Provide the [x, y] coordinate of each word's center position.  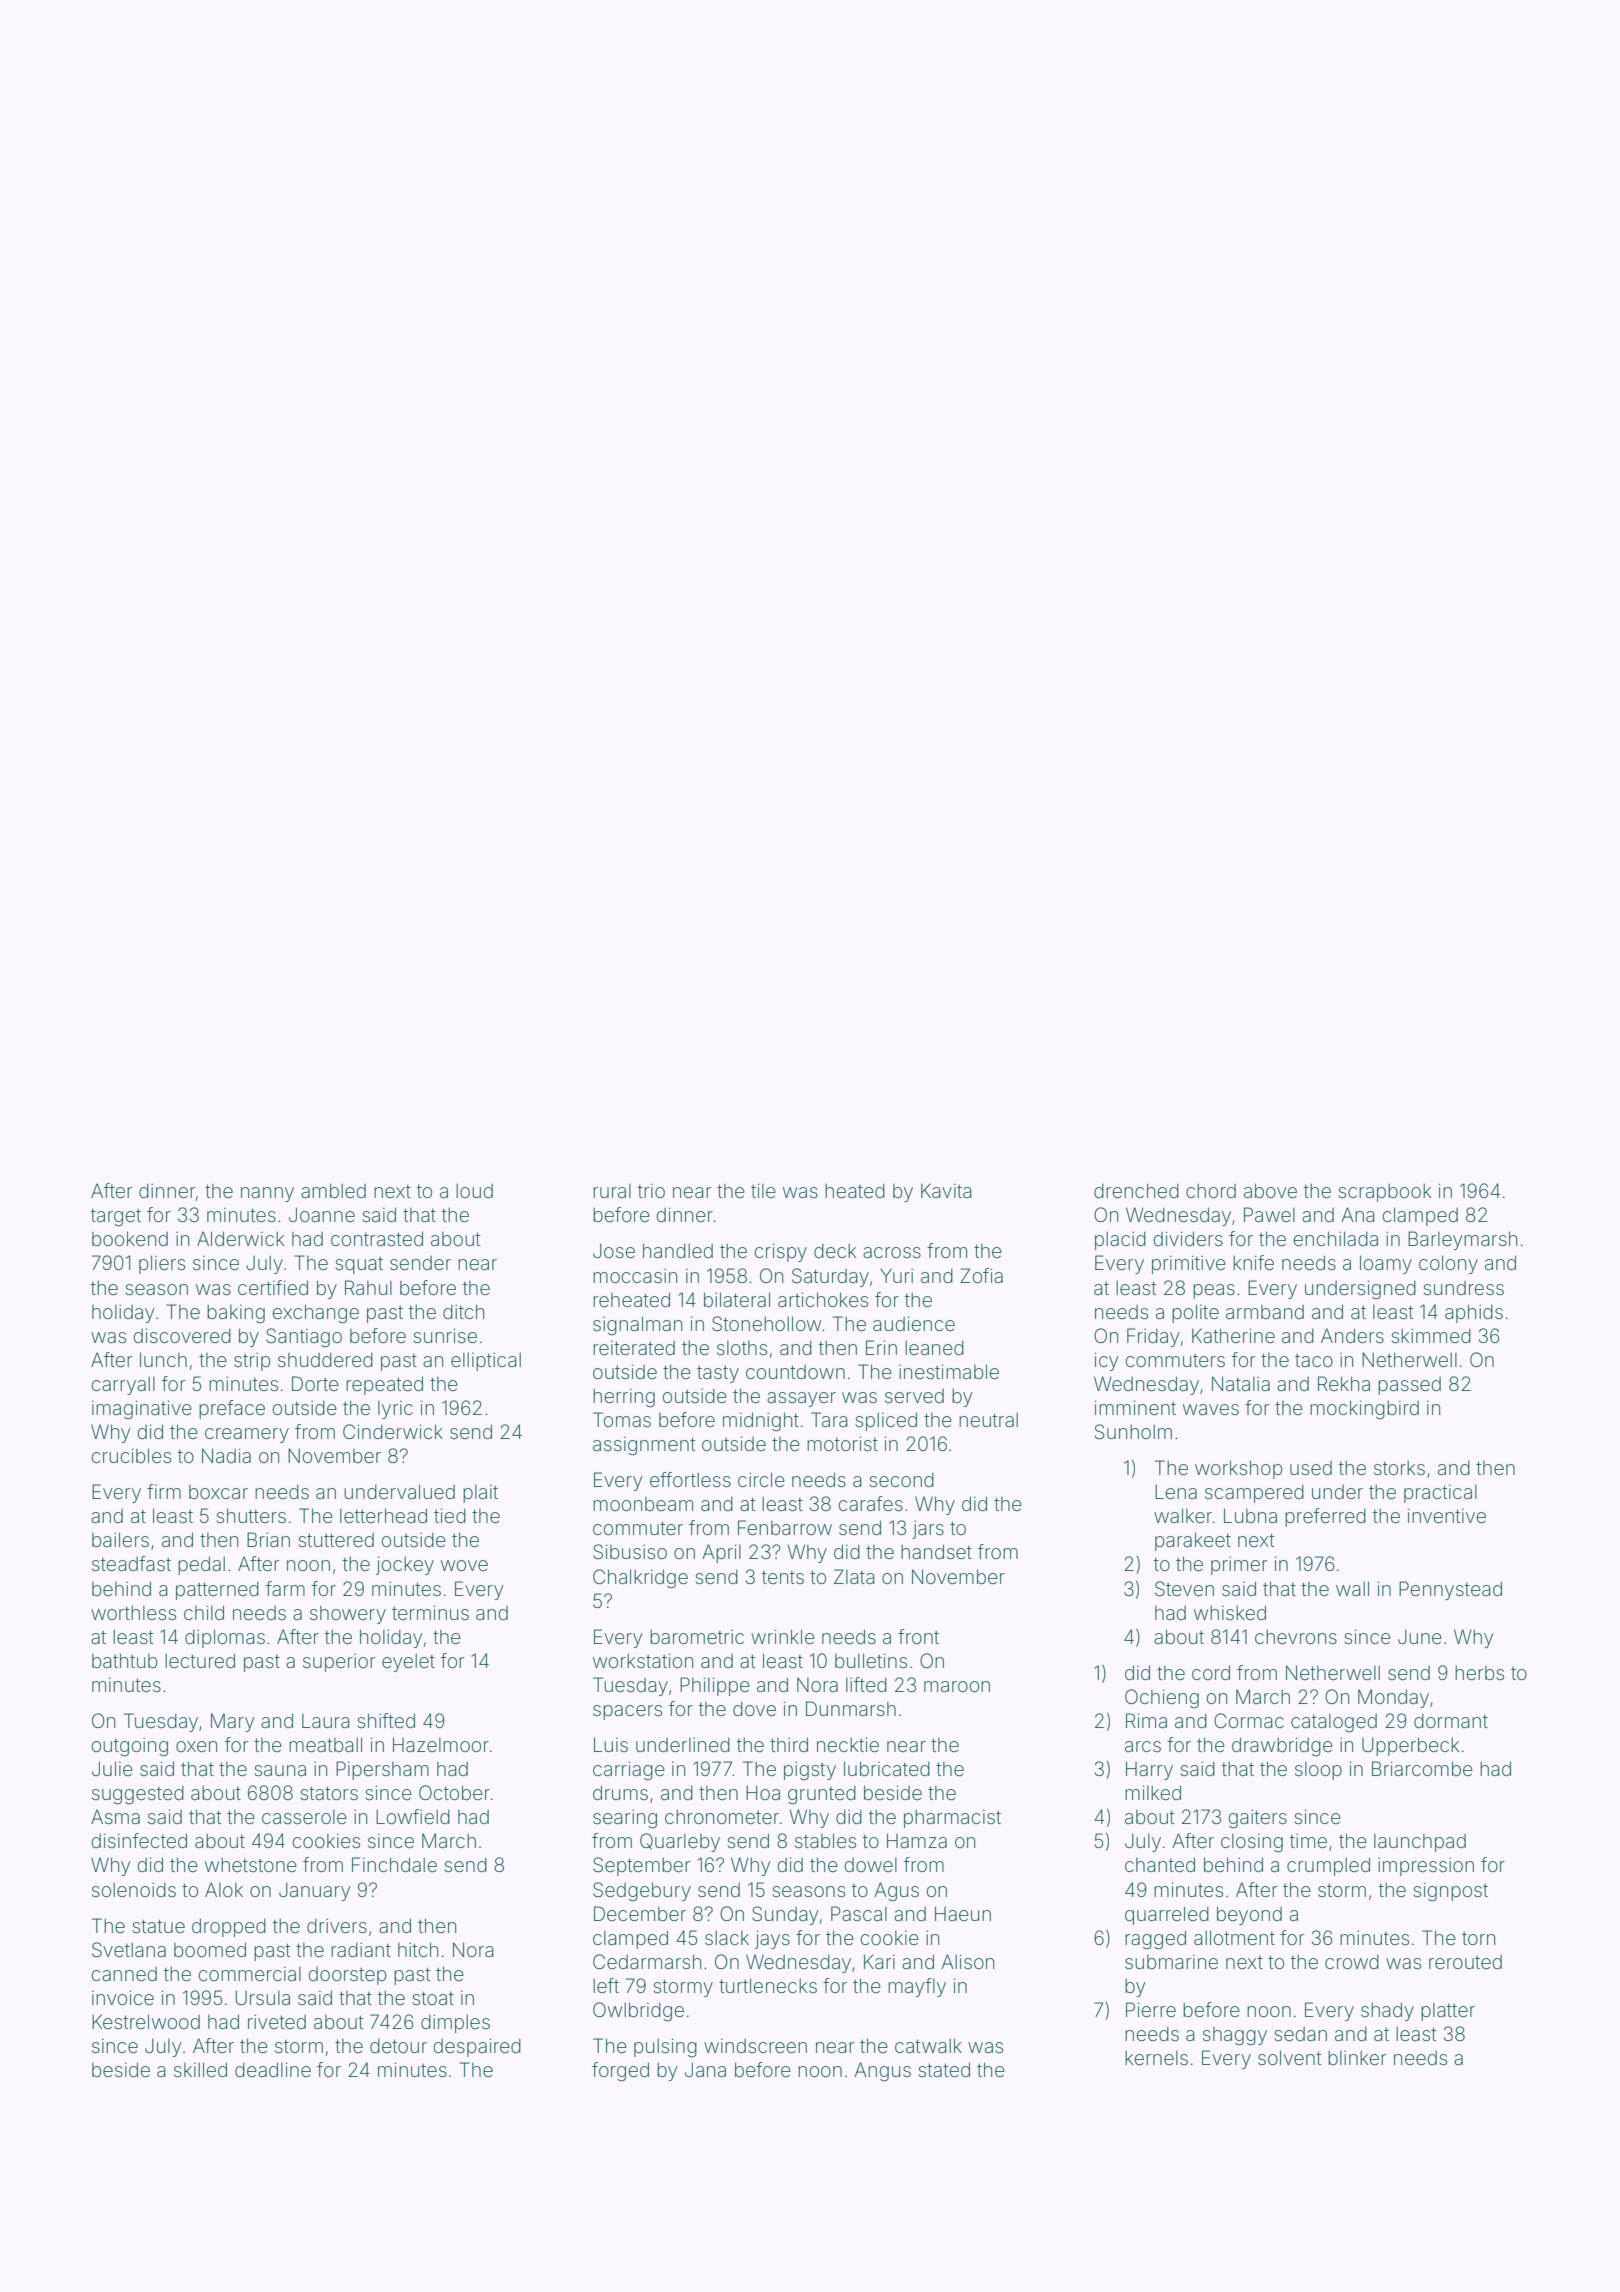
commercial [249, 1974]
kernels [1156, 2058]
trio [651, 1191]
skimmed [1431, 1336]
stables [825, 1840]
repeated [384, 1385]
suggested [138, 1795]
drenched [1136, 1190]
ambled [333, 1190]
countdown [795, 1372]
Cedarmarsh [647, 1961]
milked [1153, 1792]
